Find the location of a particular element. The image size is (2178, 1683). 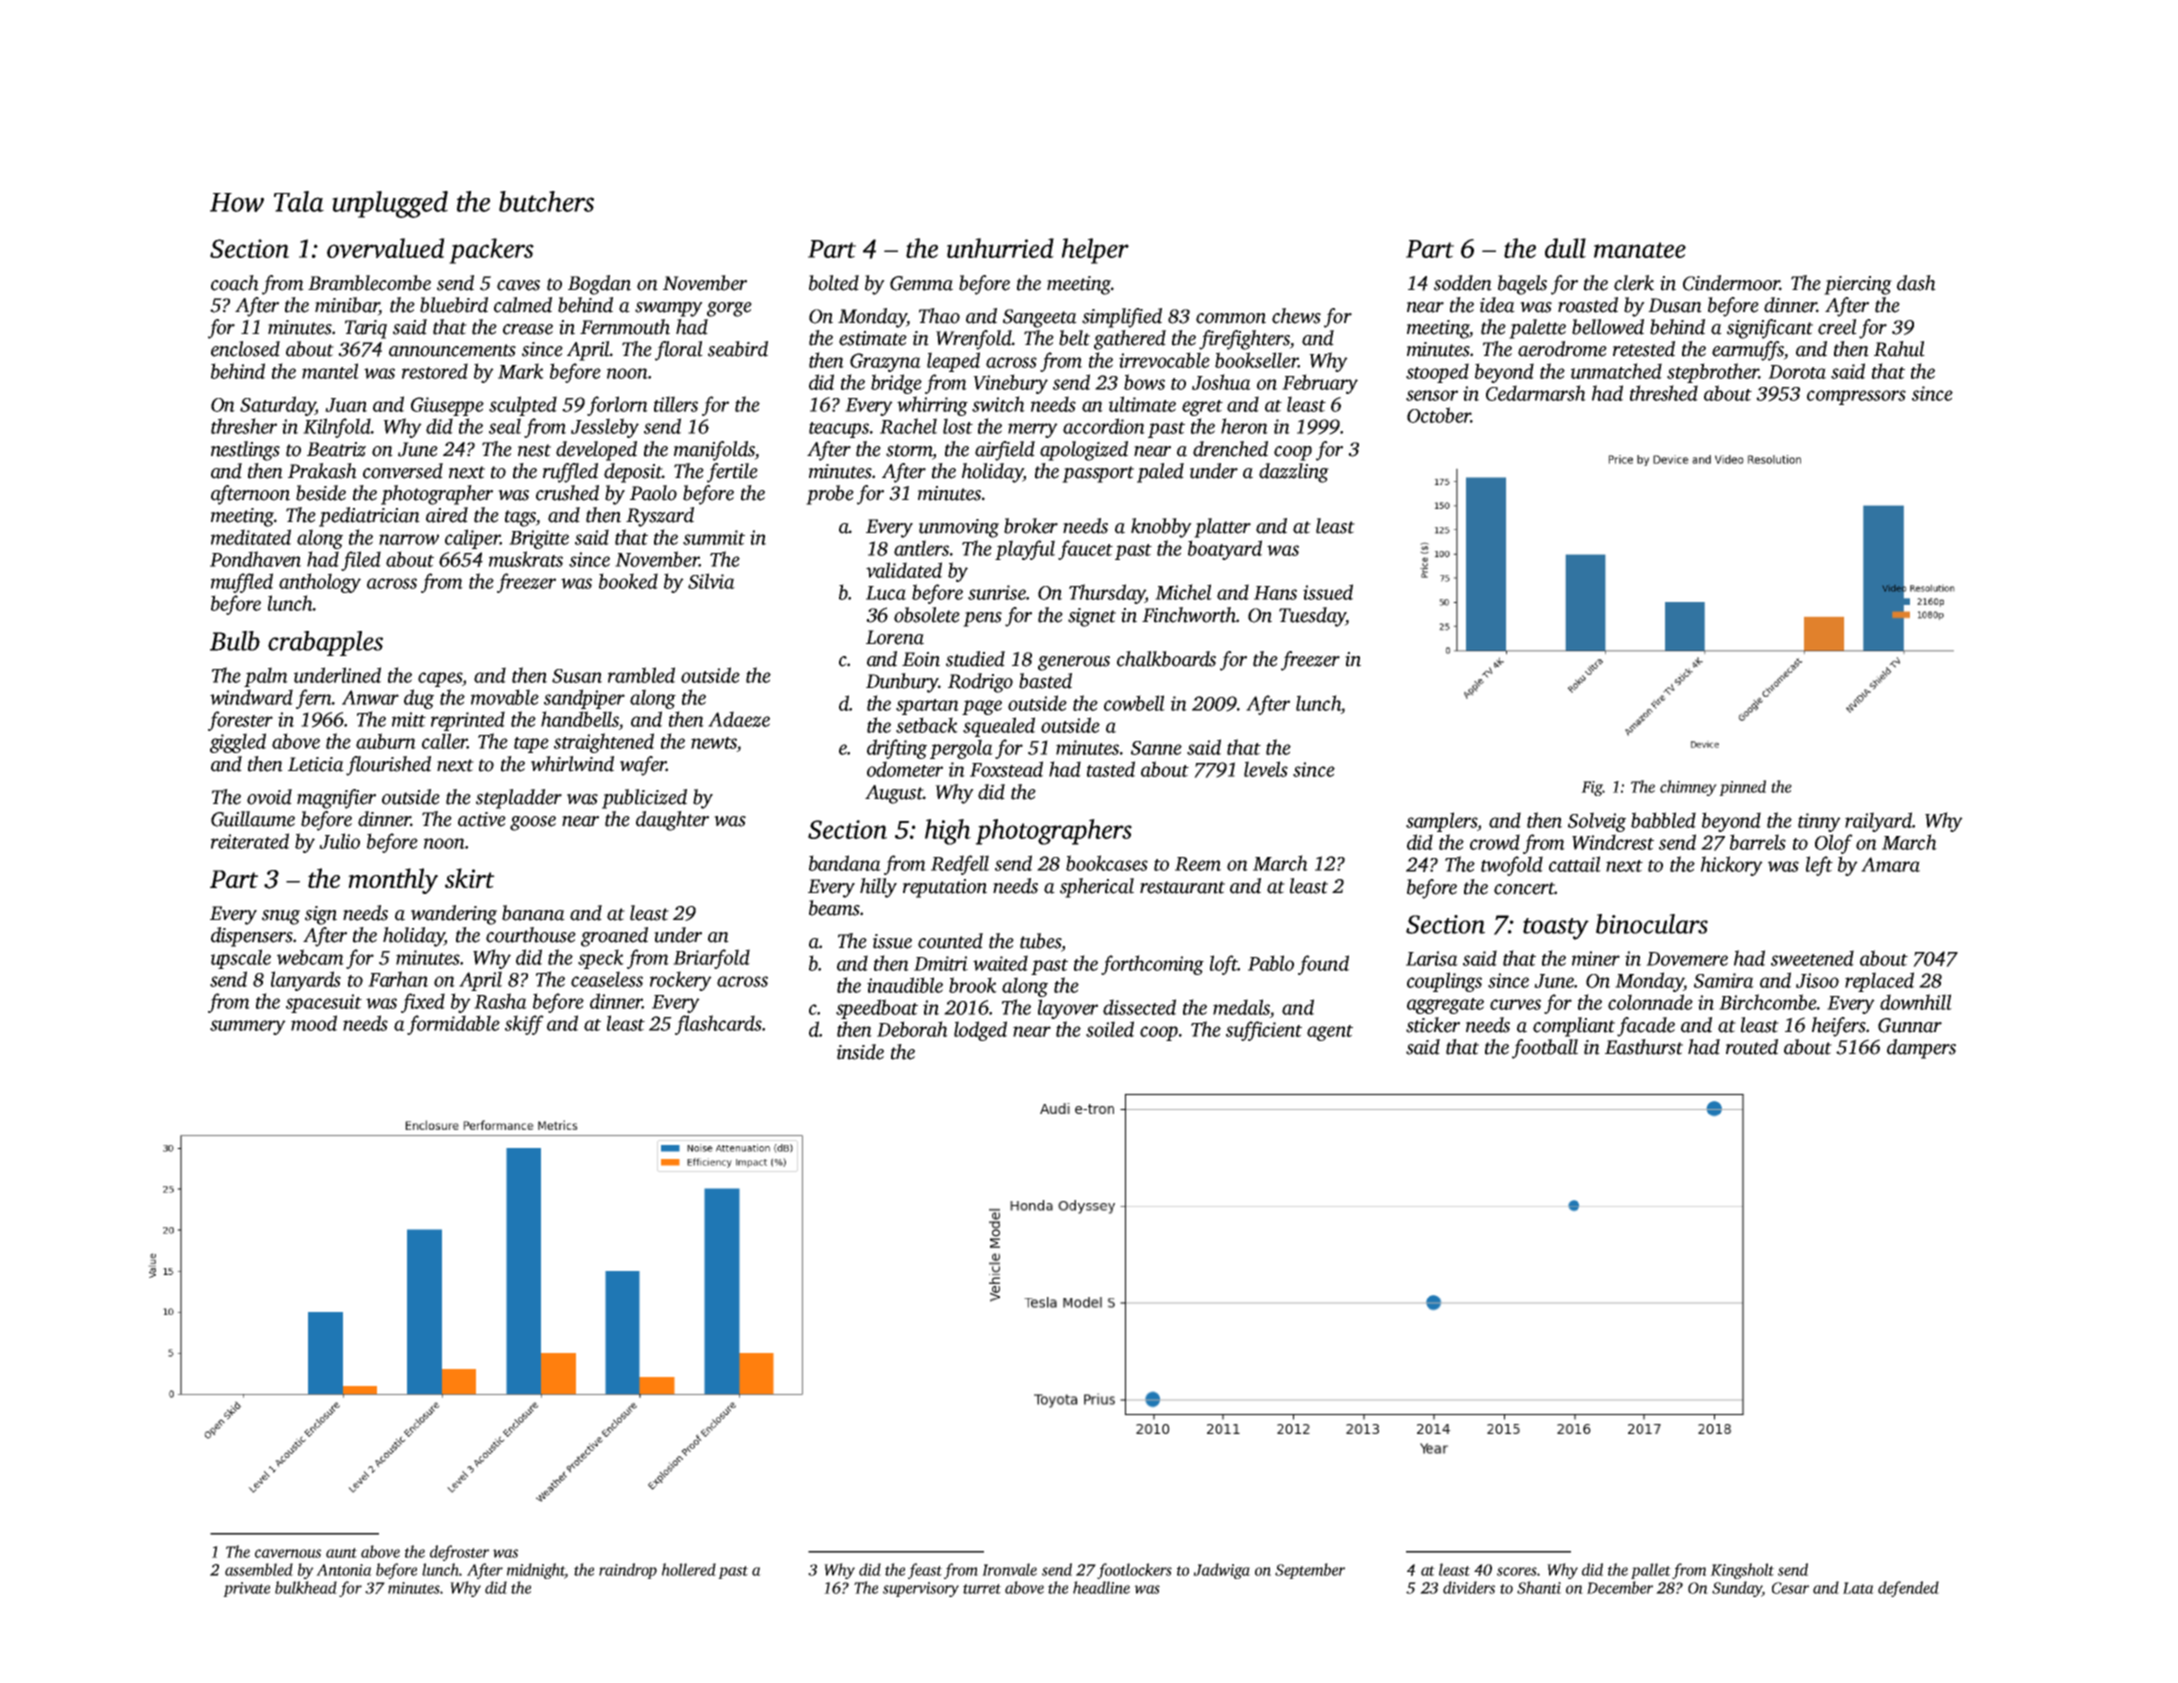

validated is located at coordinates (904, 570).
